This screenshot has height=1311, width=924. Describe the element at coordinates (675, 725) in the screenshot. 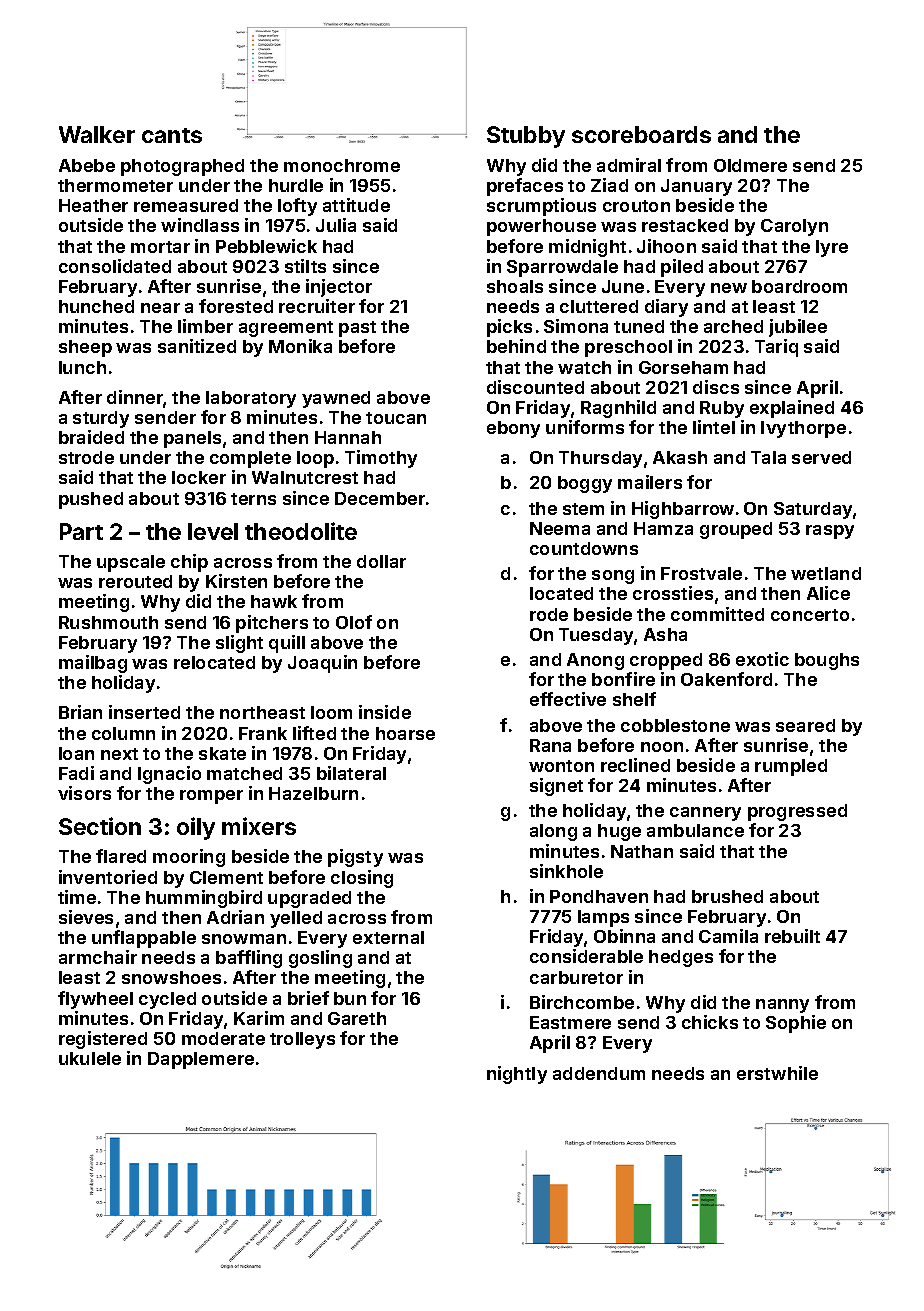

I see `cobblestone` at that location.
